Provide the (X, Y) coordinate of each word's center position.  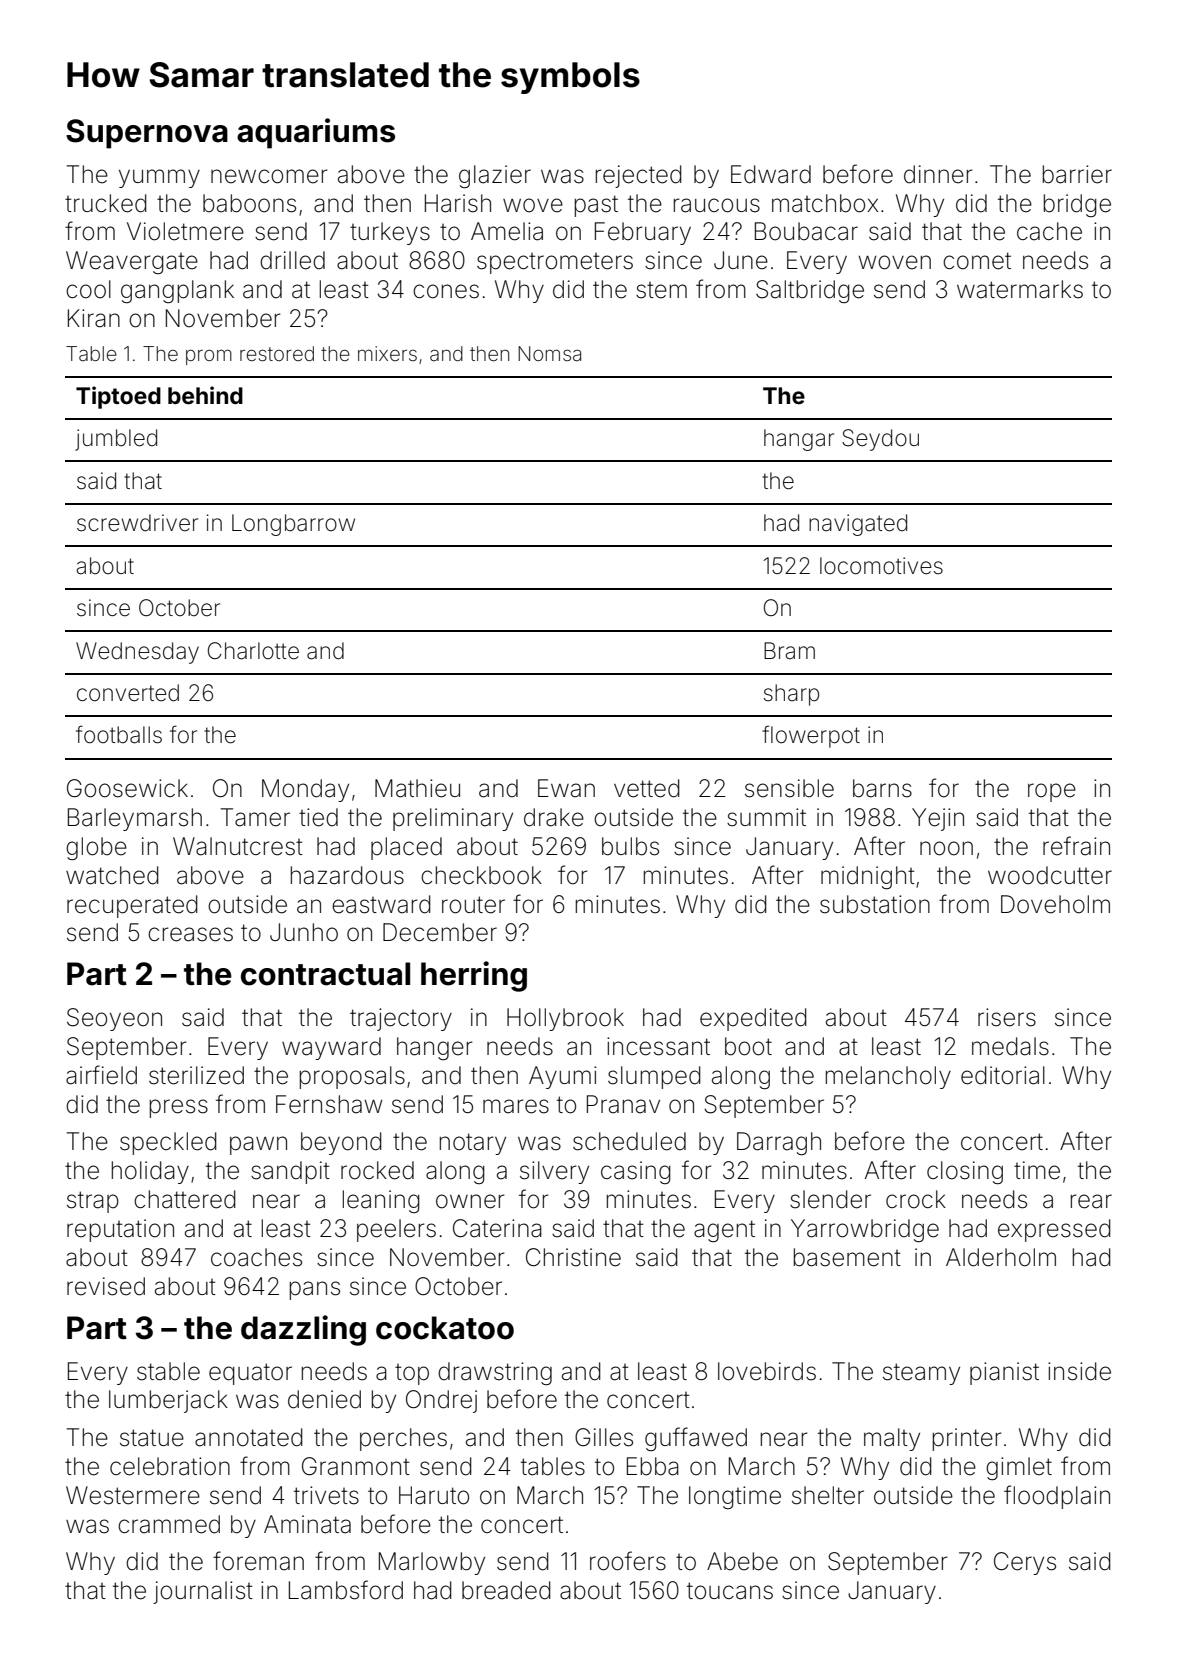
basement (847, 1257)
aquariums (316, 133)
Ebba (653, 1466)
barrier (1077, 174)
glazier (495, 176)
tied (318, 817)
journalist (203, 1592)
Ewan (566, 788)
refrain (1076, 846)
